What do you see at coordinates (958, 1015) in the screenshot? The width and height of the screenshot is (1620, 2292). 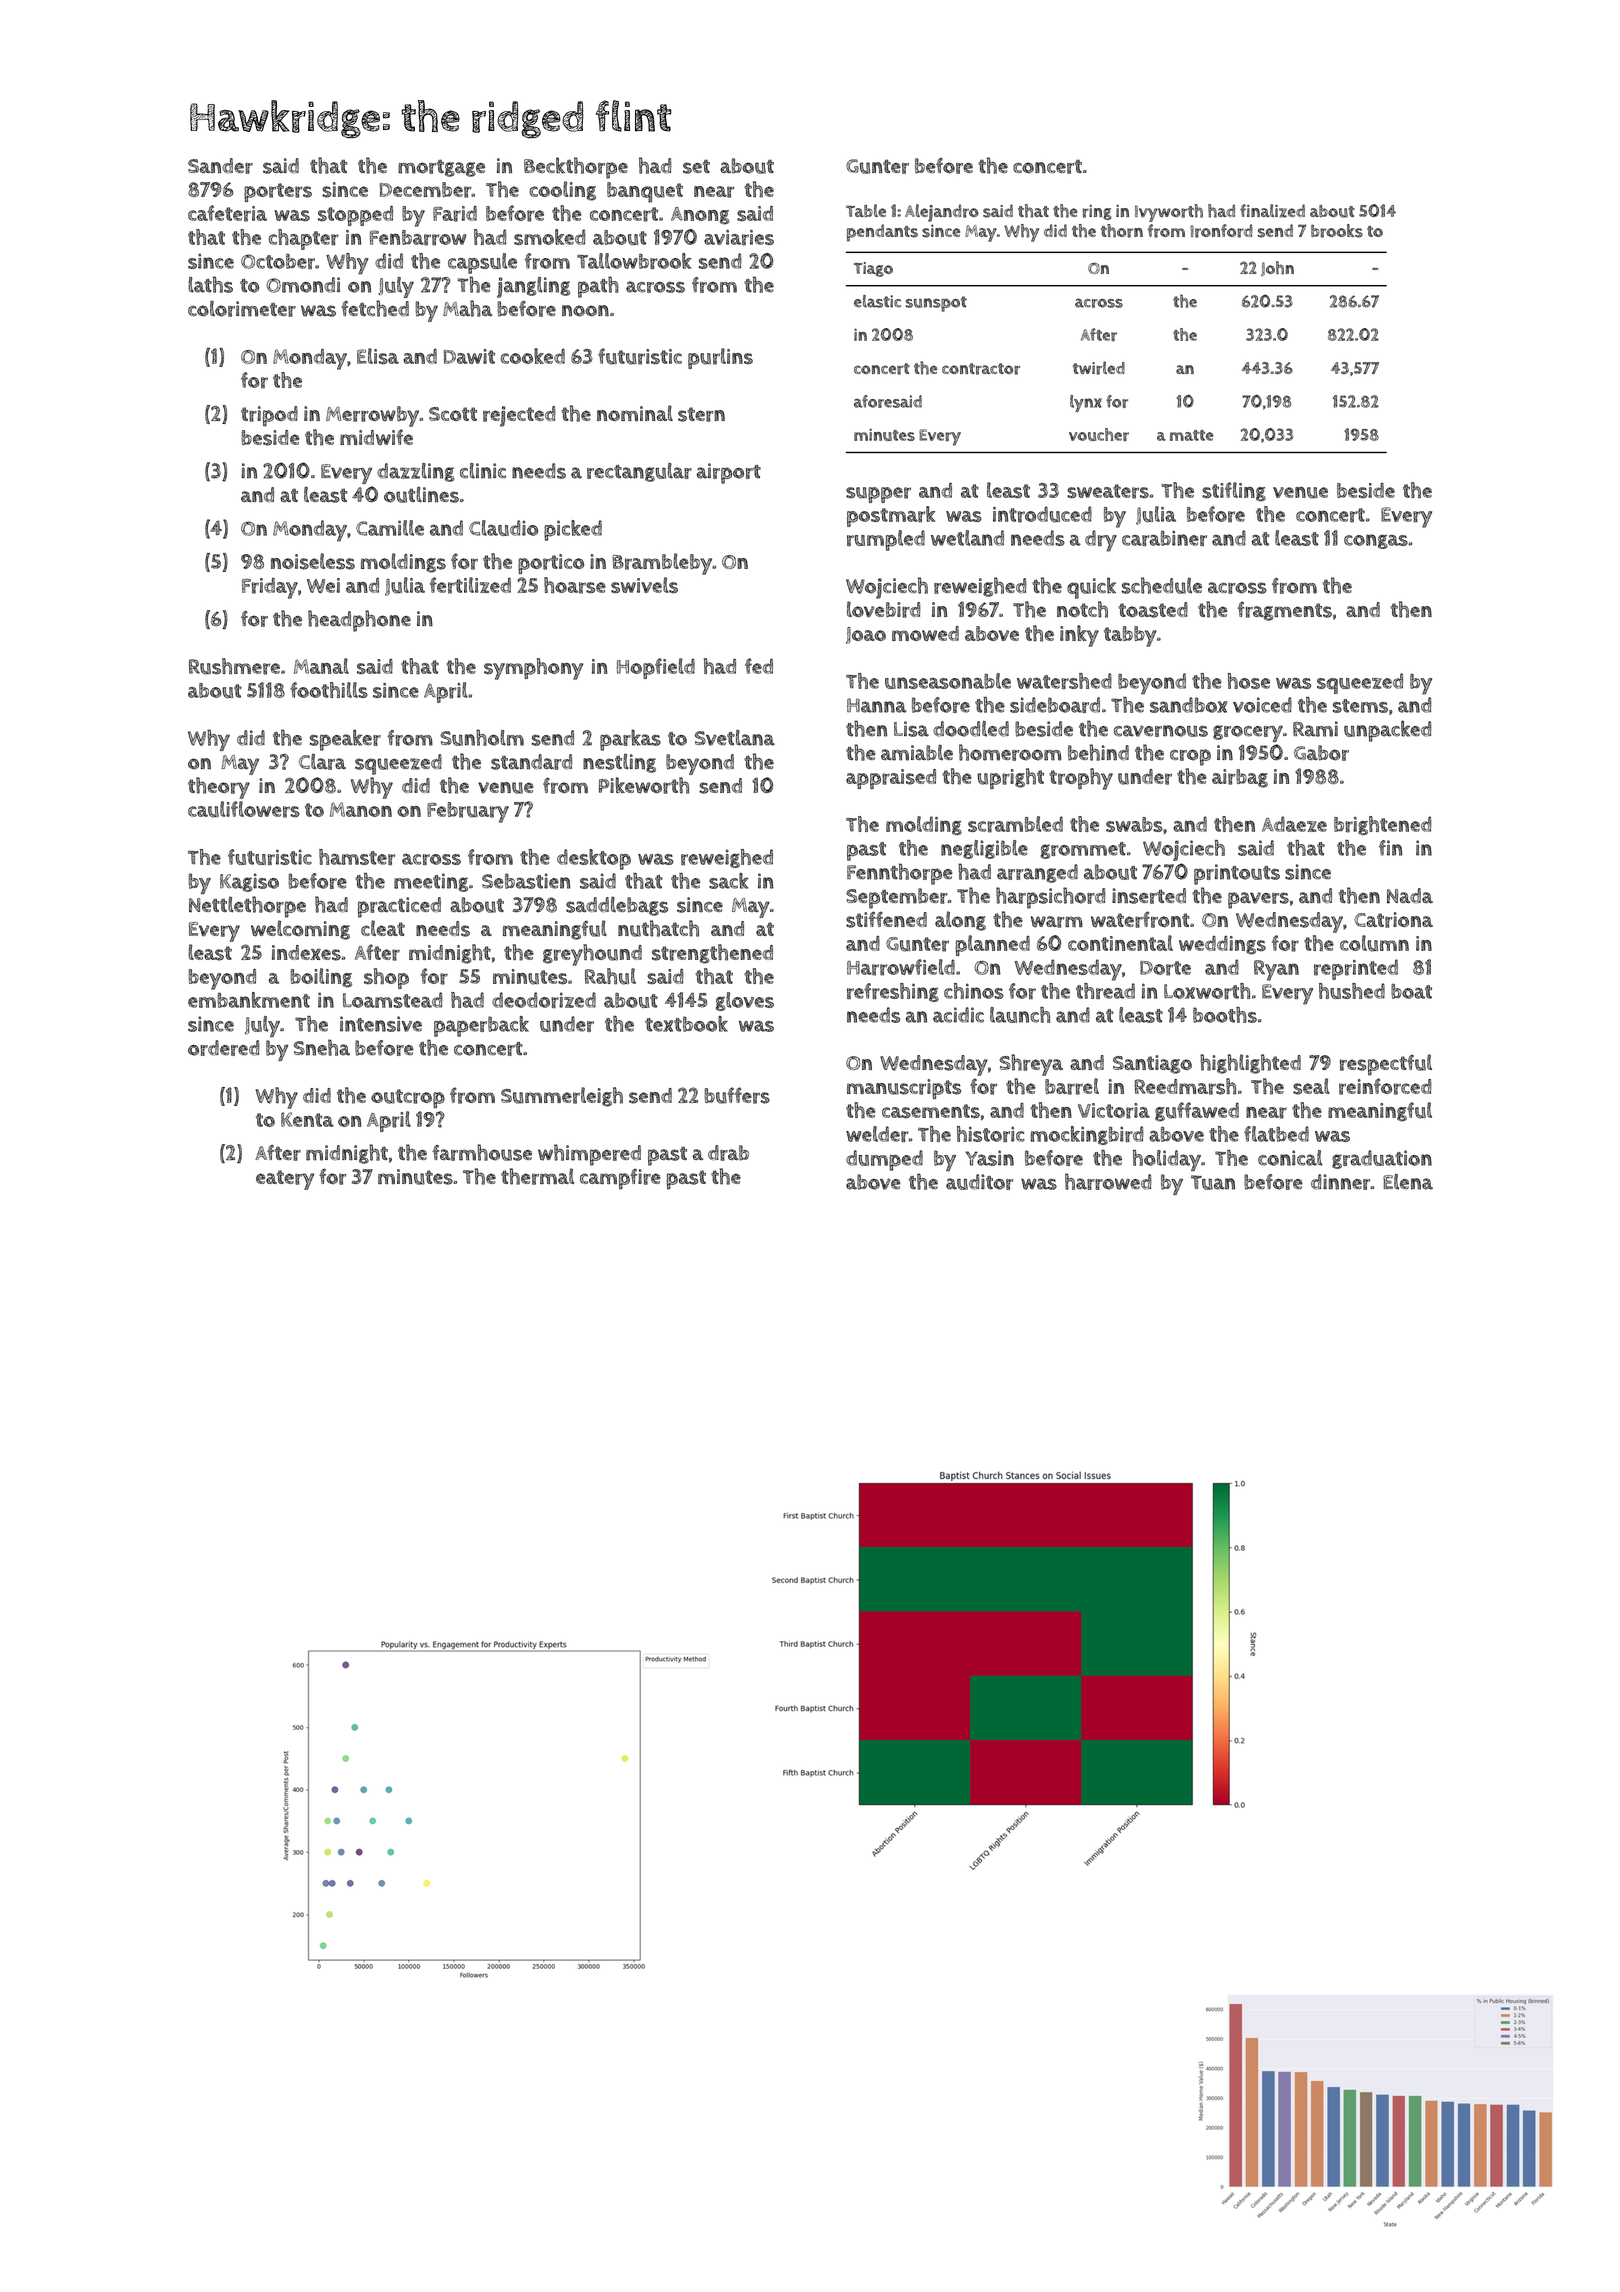 I see `acidic` at bounding box center [958, 1015].
